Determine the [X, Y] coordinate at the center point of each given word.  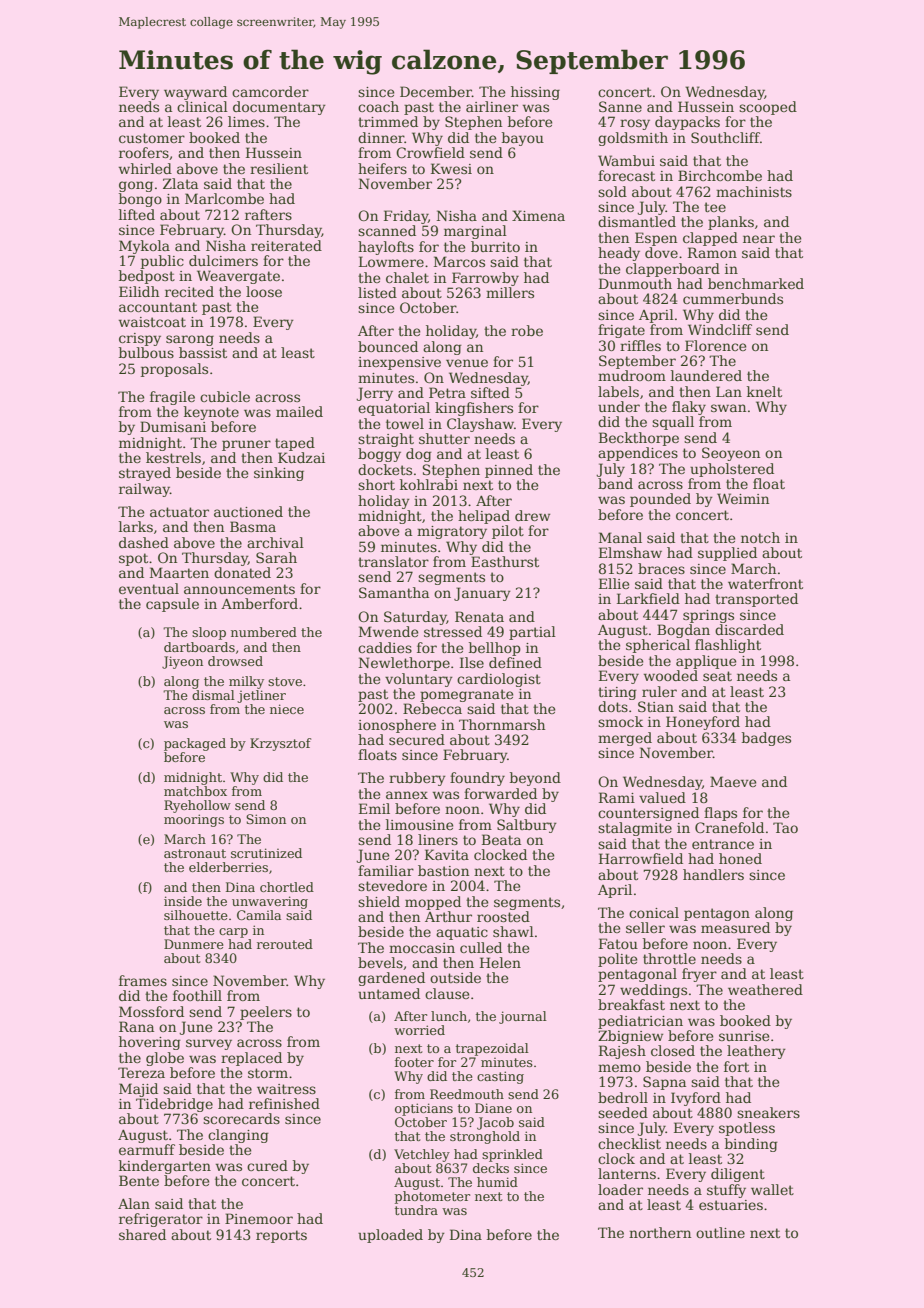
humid [497, 1182]
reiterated [286, 245]
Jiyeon [182, 662]
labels [618, 391]
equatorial [394, 409]
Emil [374, 808]
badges [766, 739]
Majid [138, 1090]
